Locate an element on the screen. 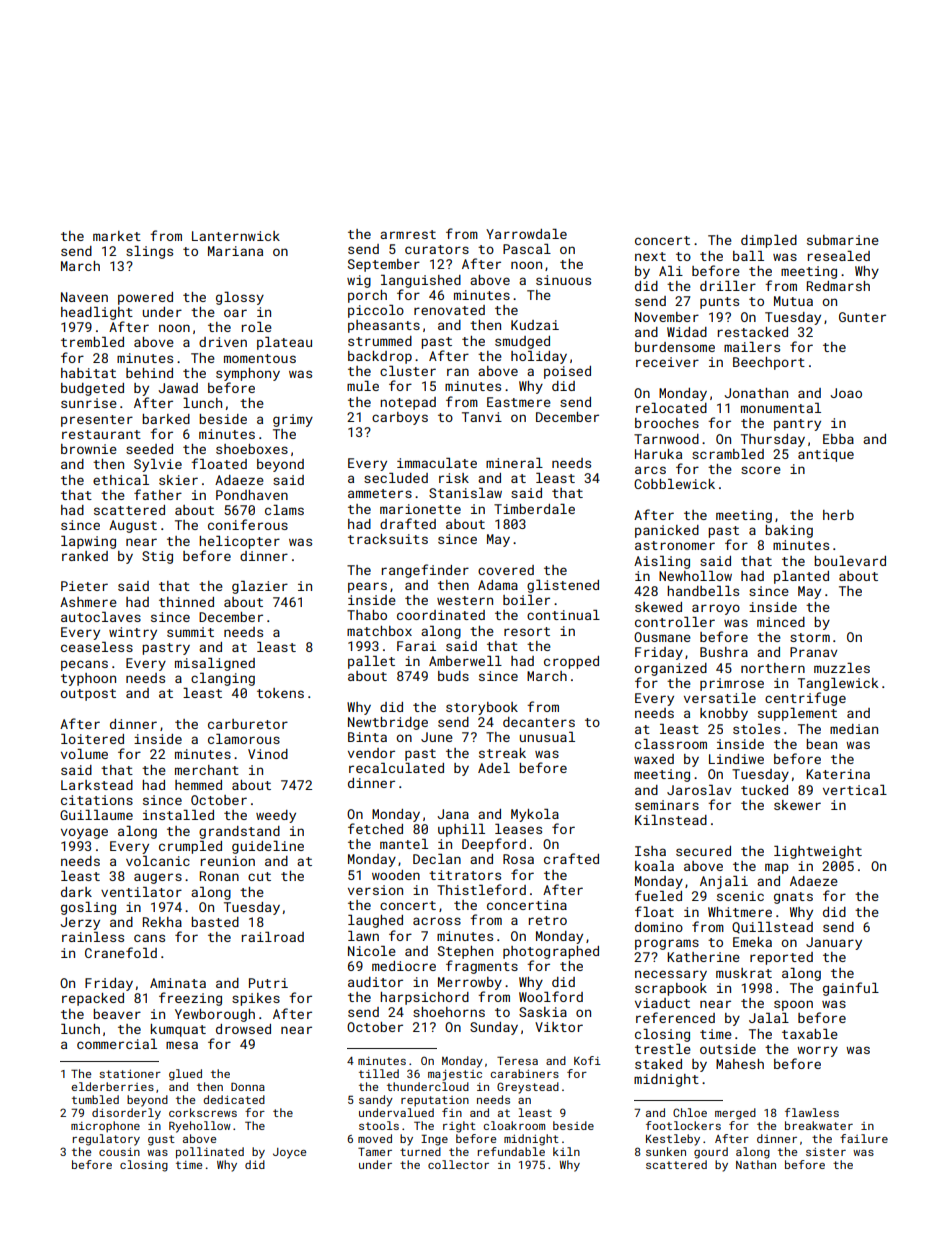  Donna is located at coordinates (248, 1086).
